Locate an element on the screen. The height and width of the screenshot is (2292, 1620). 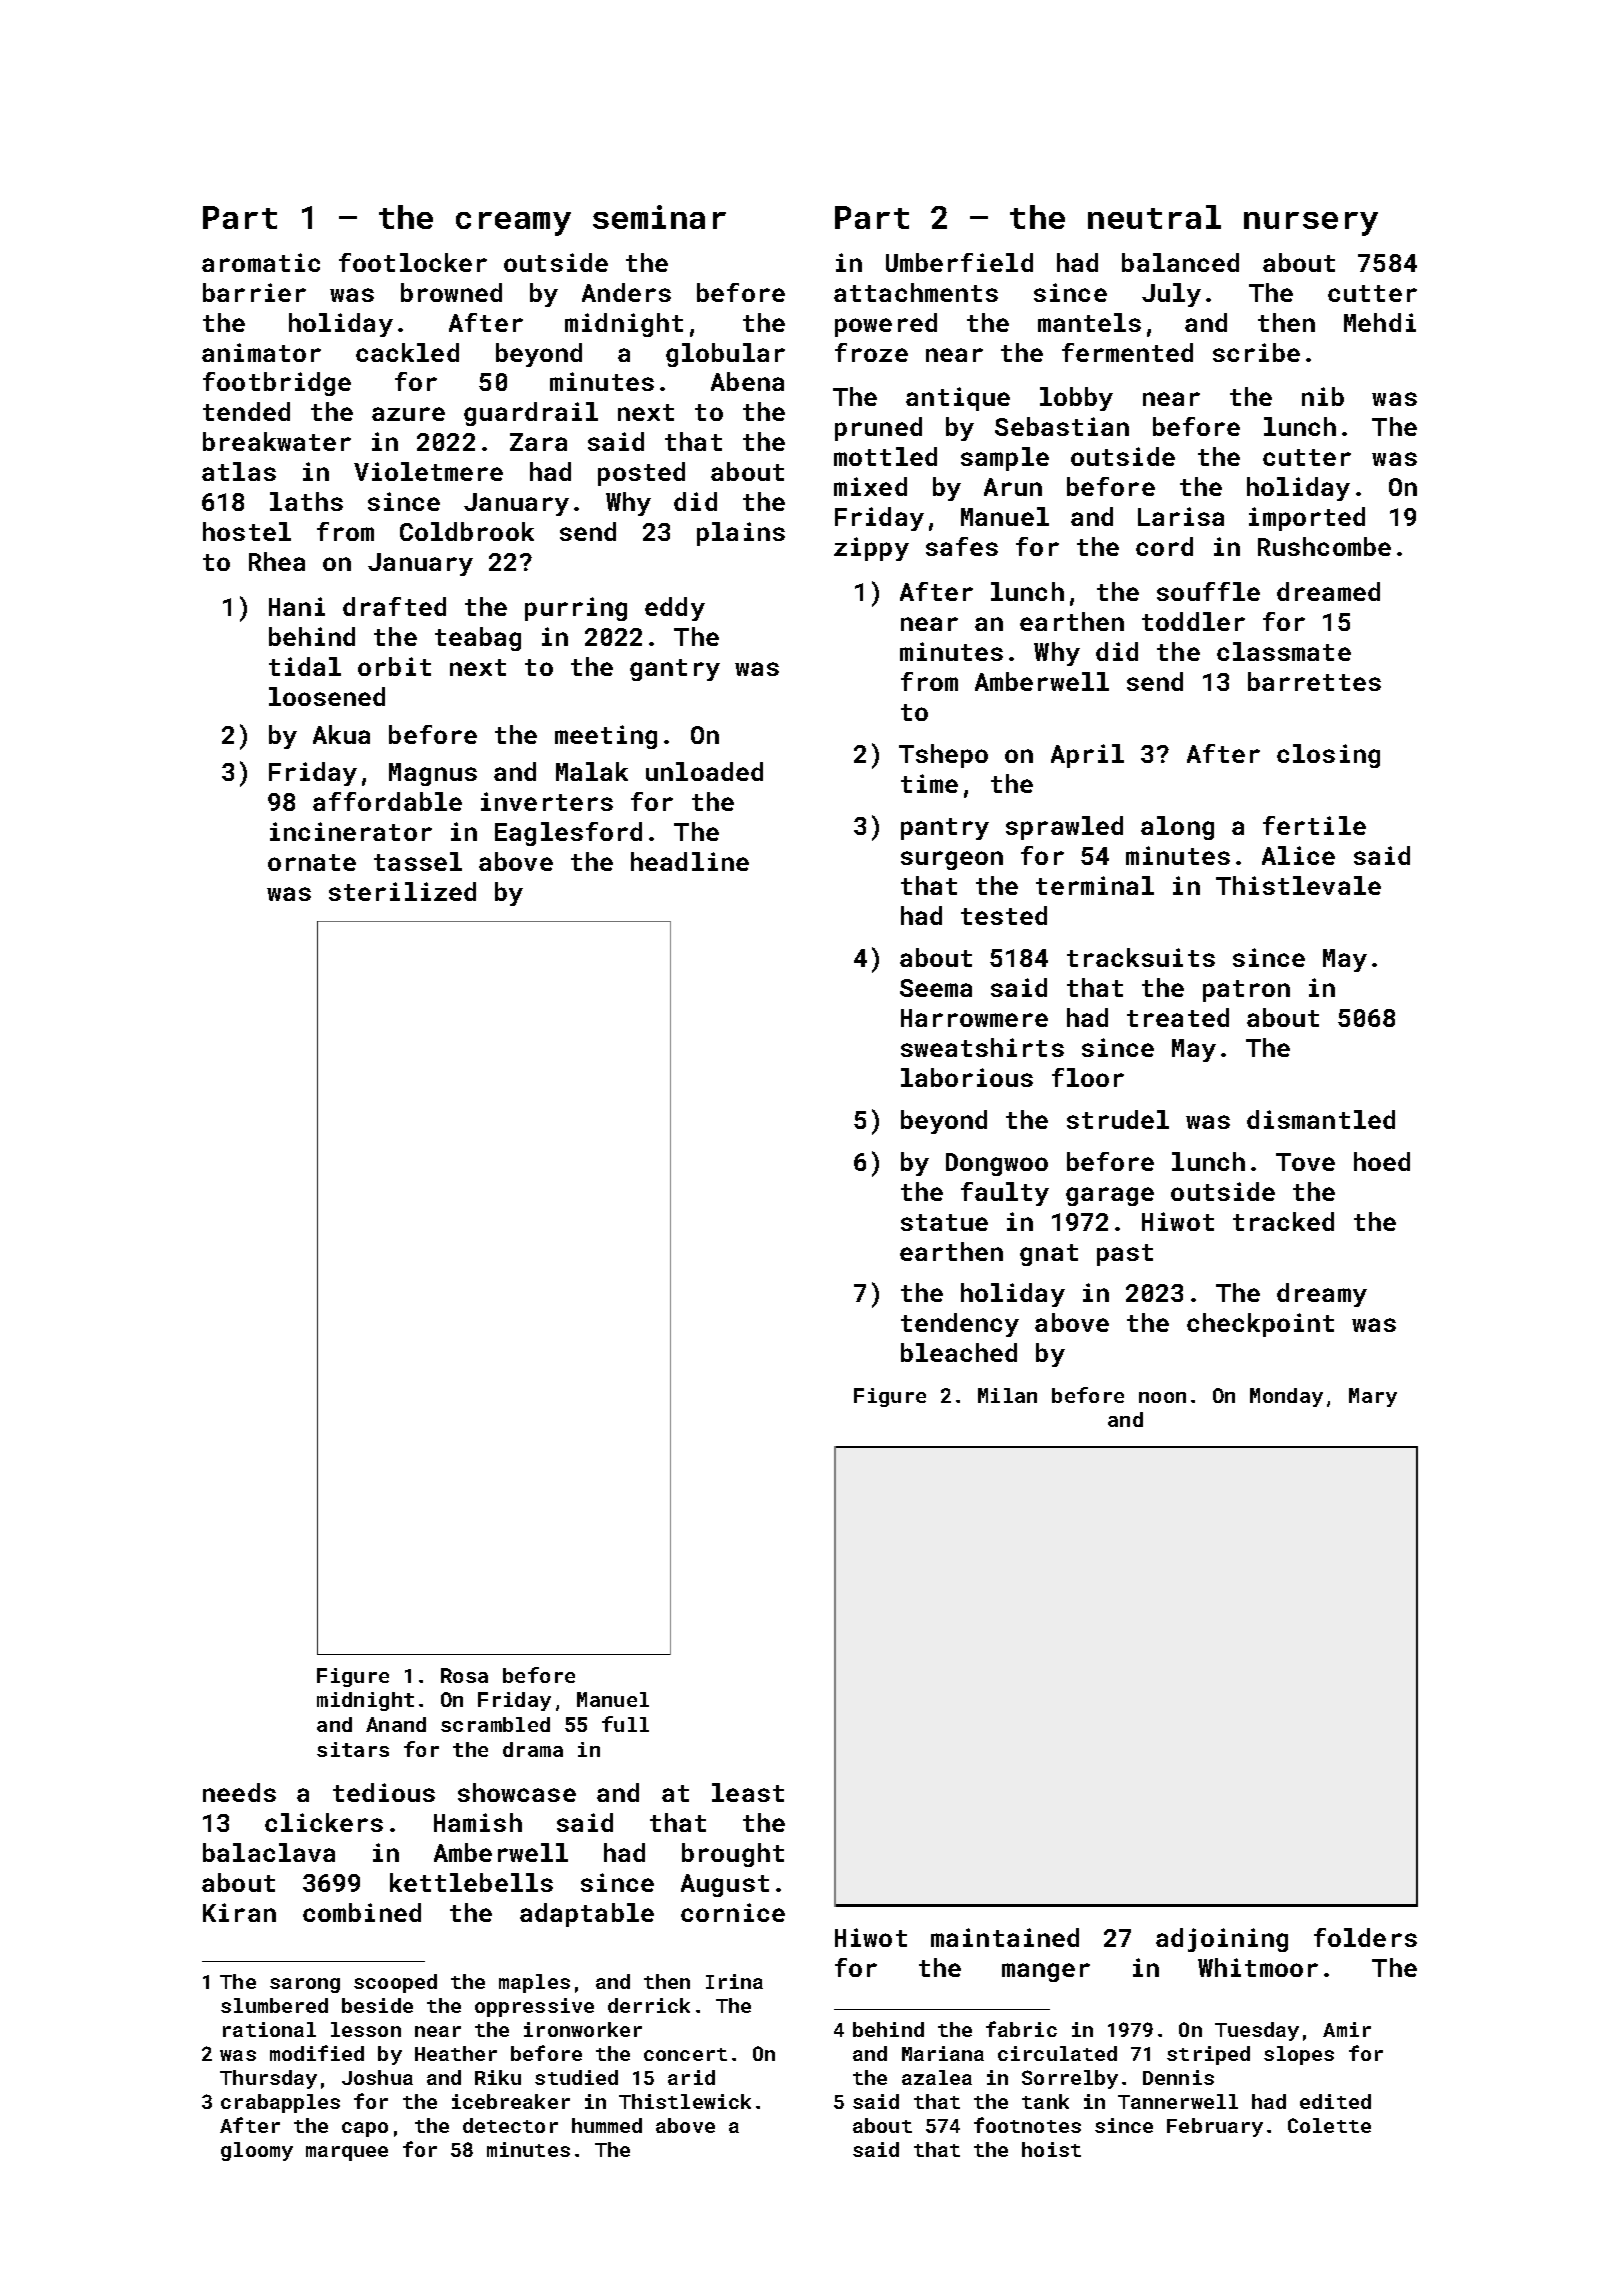
eddy is located at coordinates (675, 609).
